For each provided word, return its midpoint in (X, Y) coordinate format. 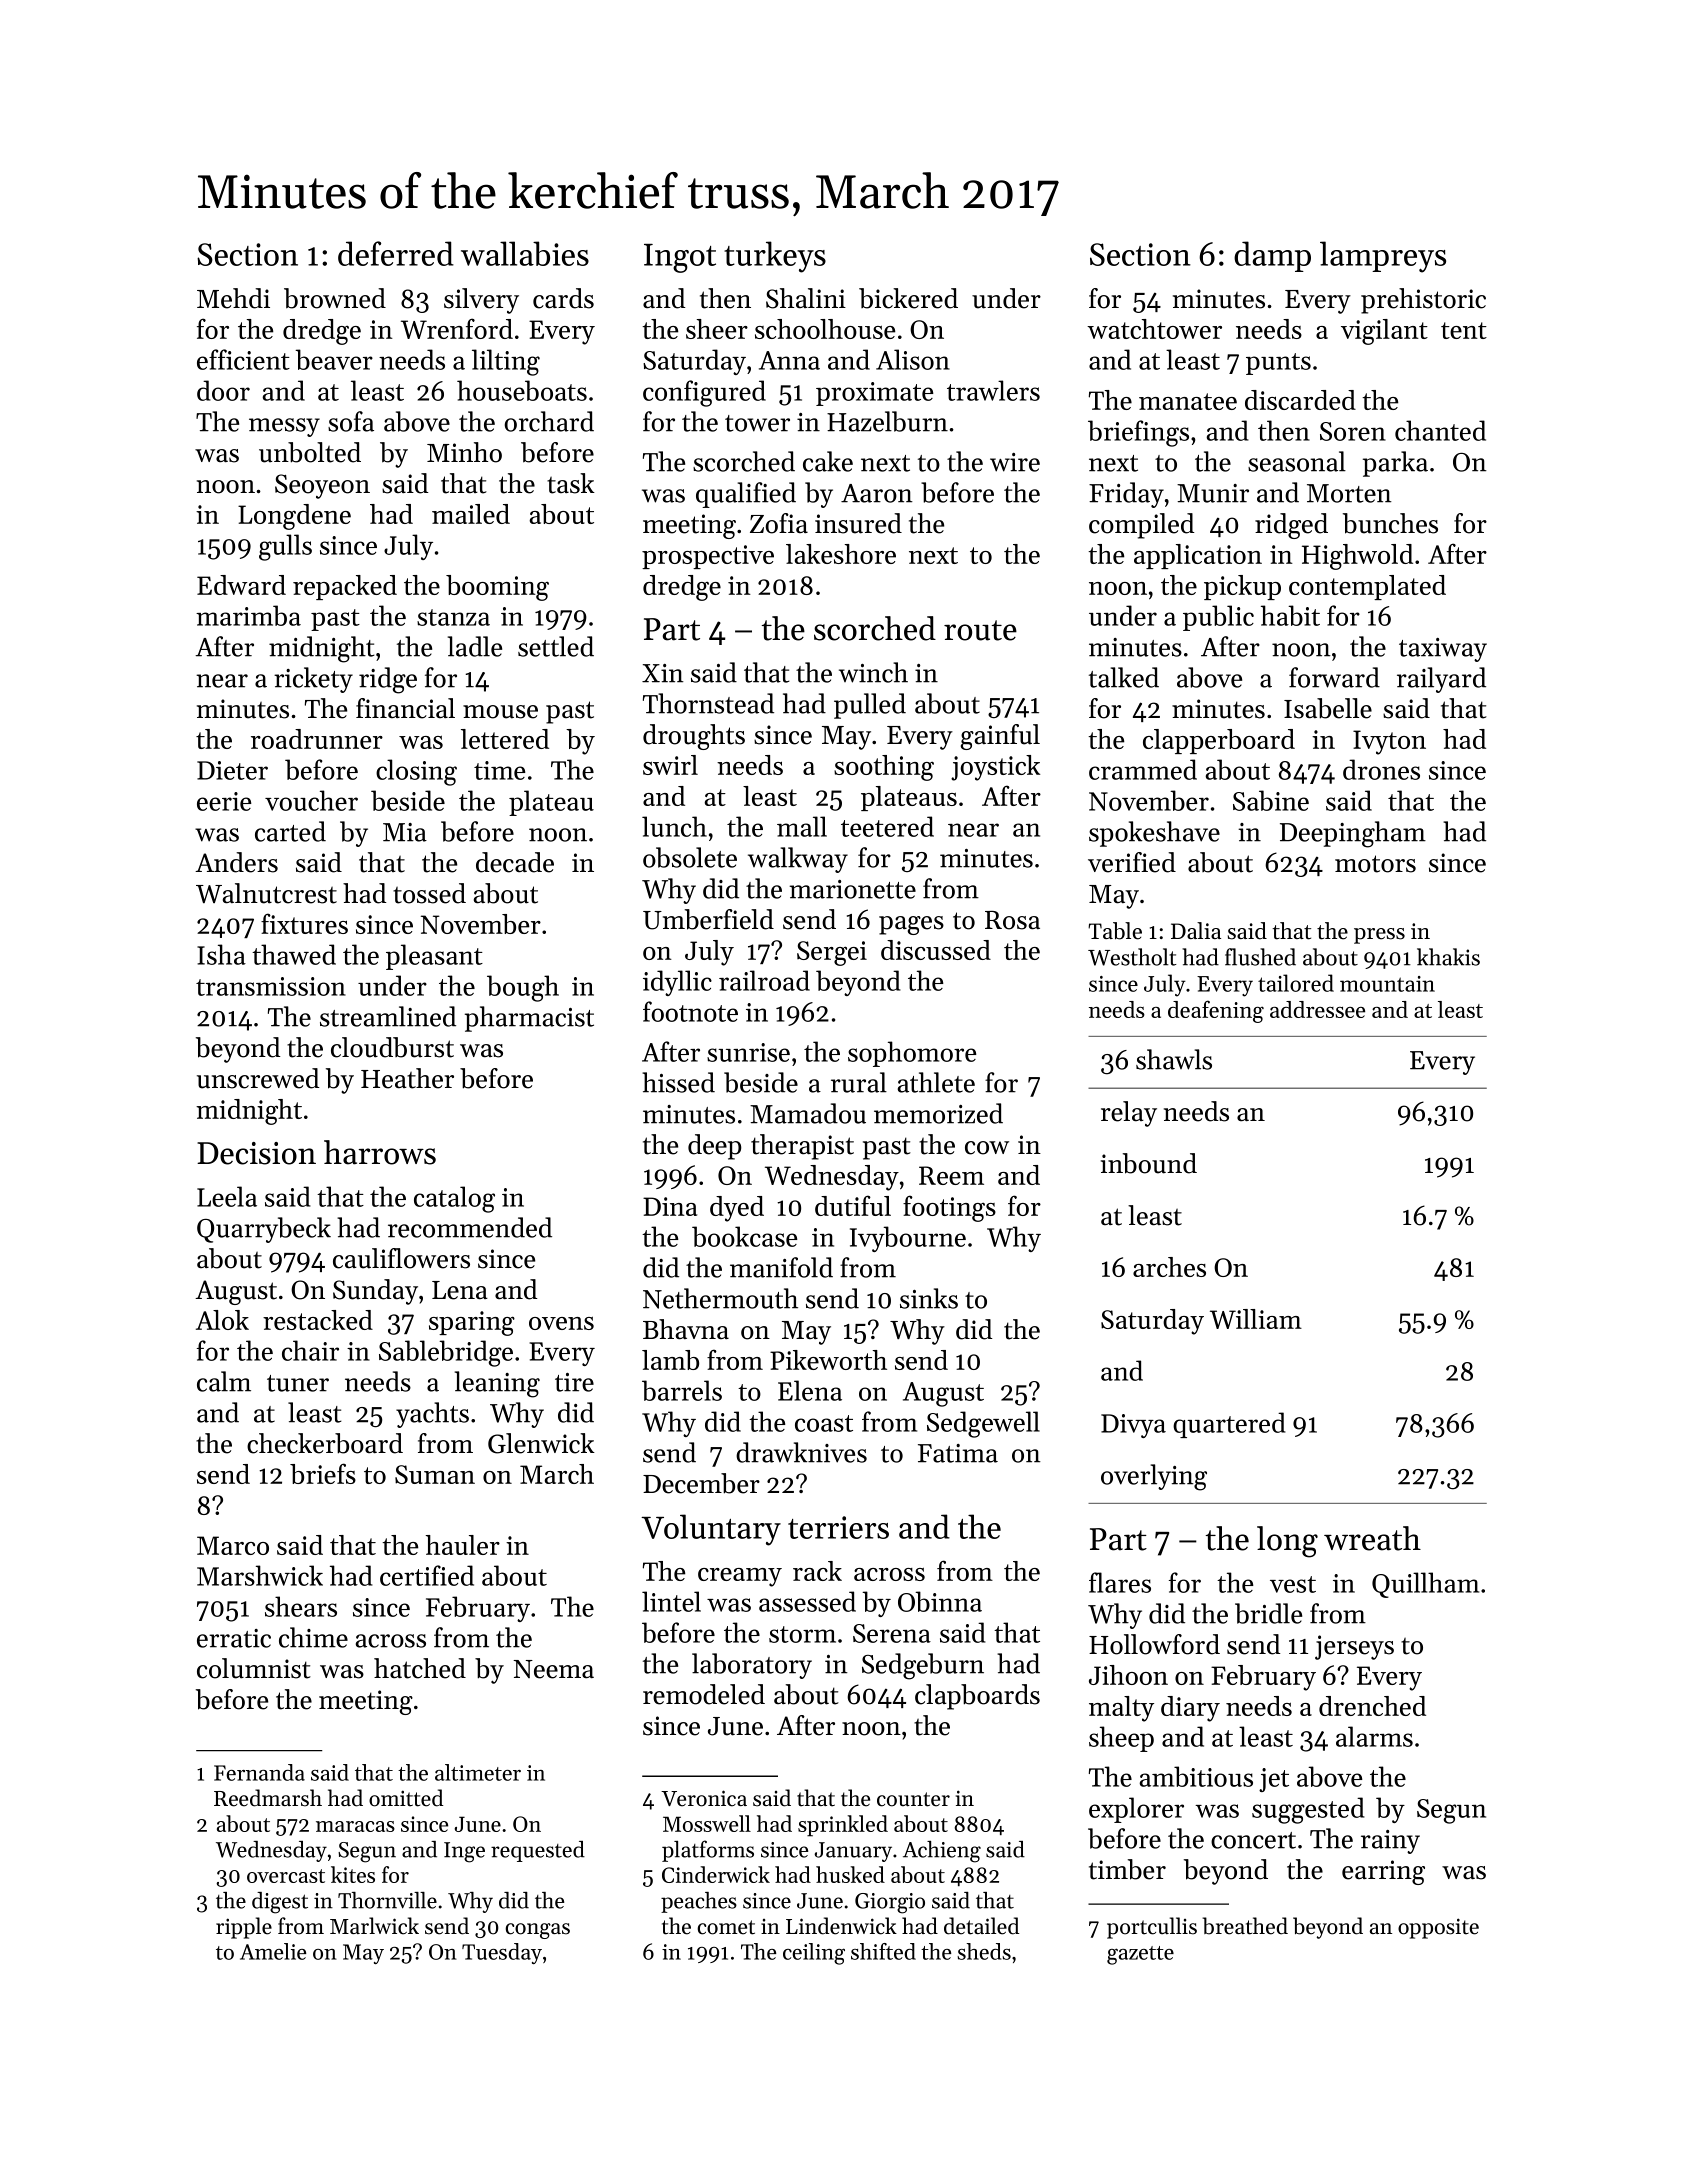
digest (280, 1903)
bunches (1390, 523)
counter (913, 1799)
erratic (234, 1638)
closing (416, 772)
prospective (708, 557)
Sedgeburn (923, 1666)
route (980, 630)
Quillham (1425, 1585)
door (223, 390)
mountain (1387, 984)
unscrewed (258, 1078)
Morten (1349, 493)
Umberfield (708, 919)
